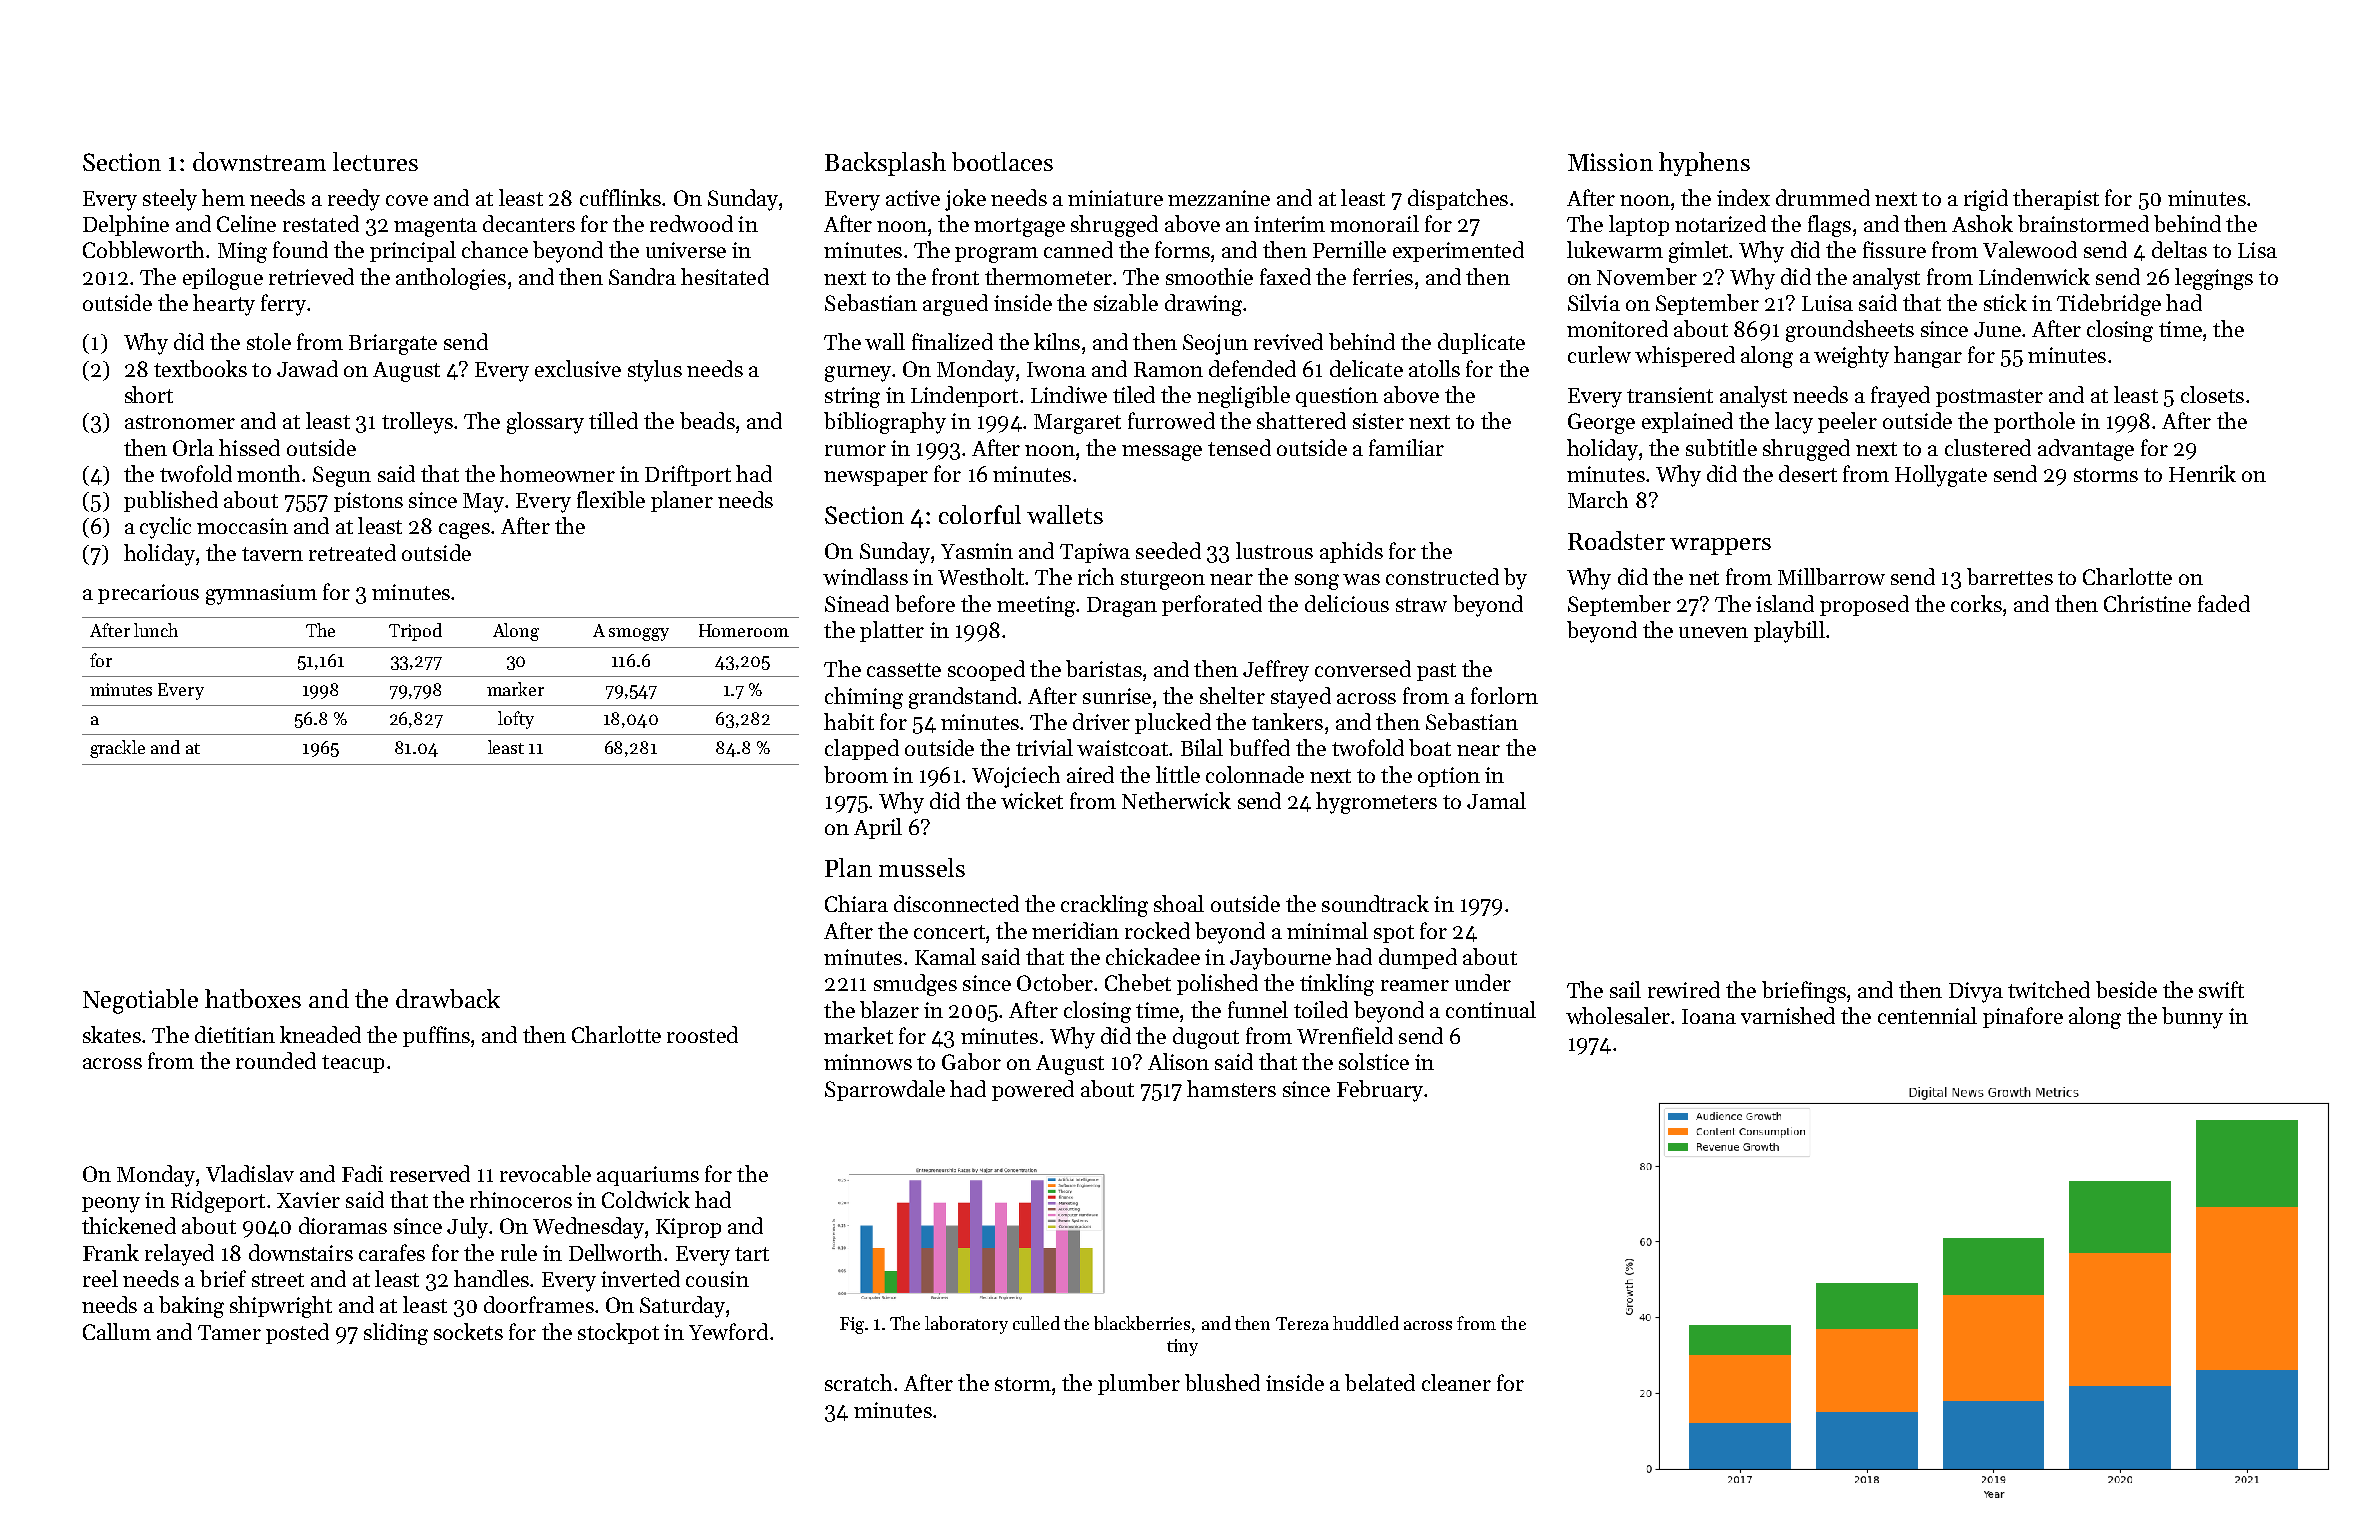  I want to click on scooped, so click(986, 670).
